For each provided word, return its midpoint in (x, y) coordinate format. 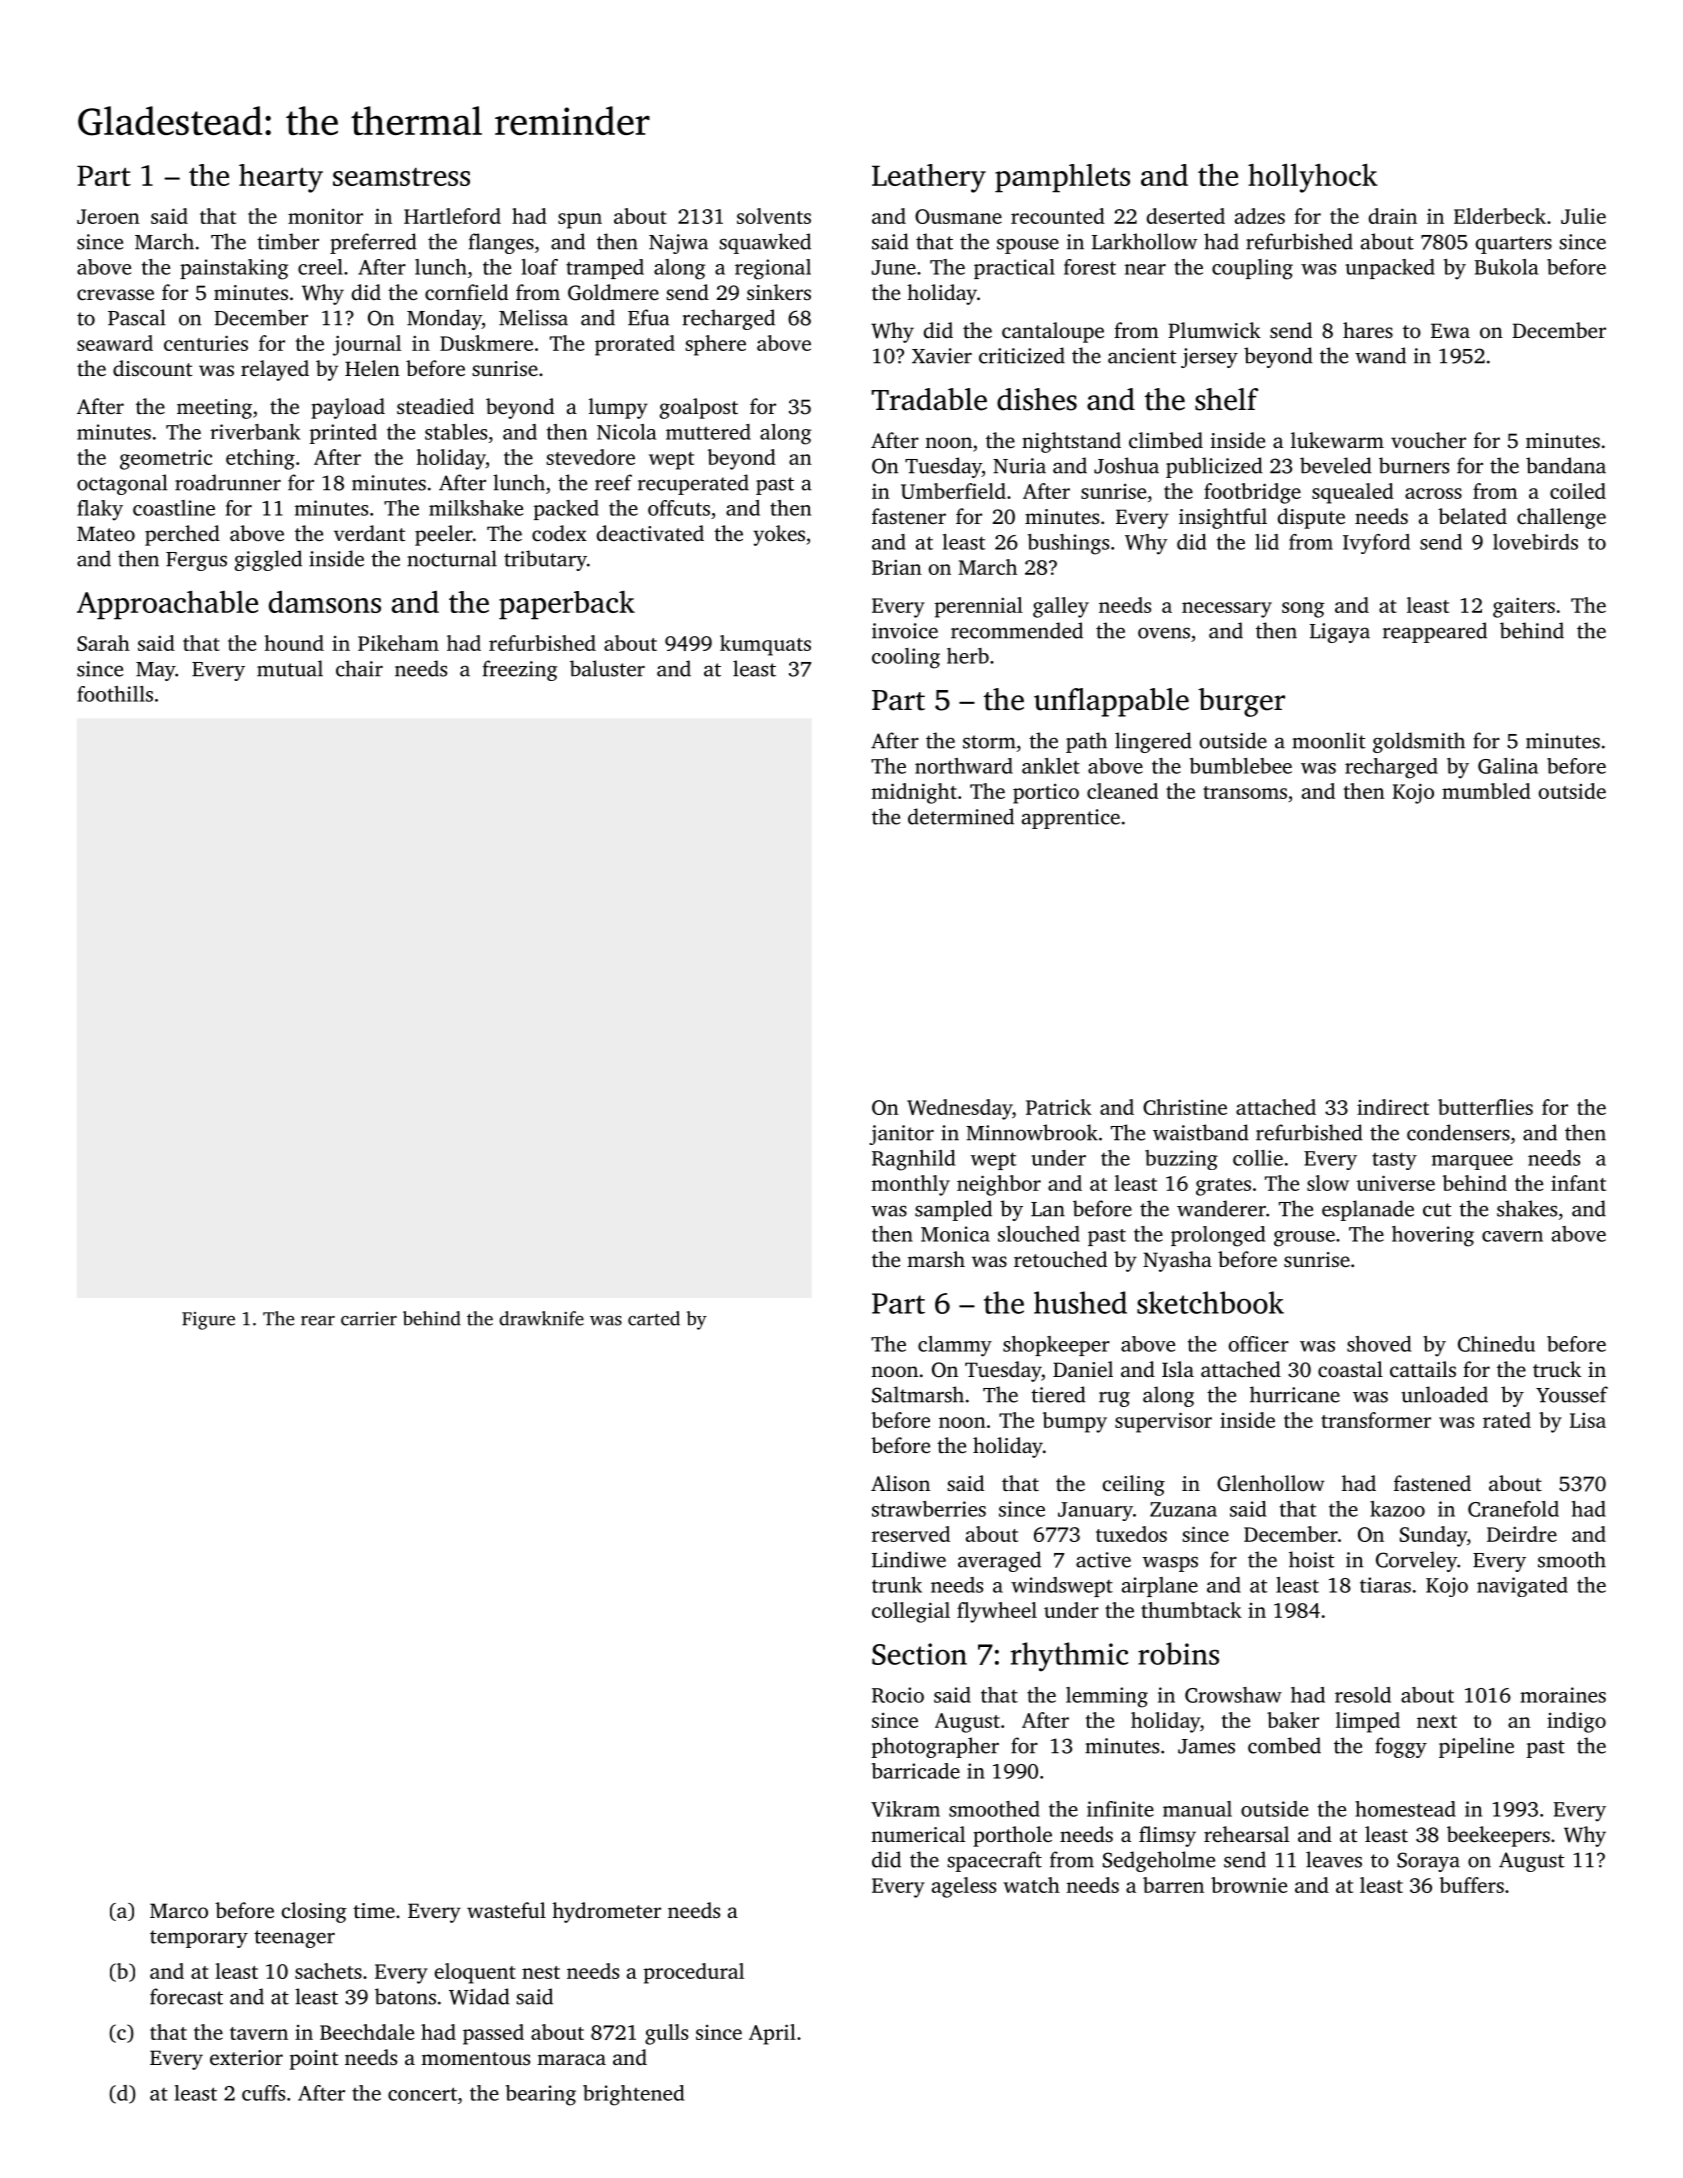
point (314, 2060)
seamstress (401, 177)
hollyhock (1313, 178)
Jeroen (108, 216)
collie (1258, 1158)
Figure (208, 1321)
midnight (914, 793)
